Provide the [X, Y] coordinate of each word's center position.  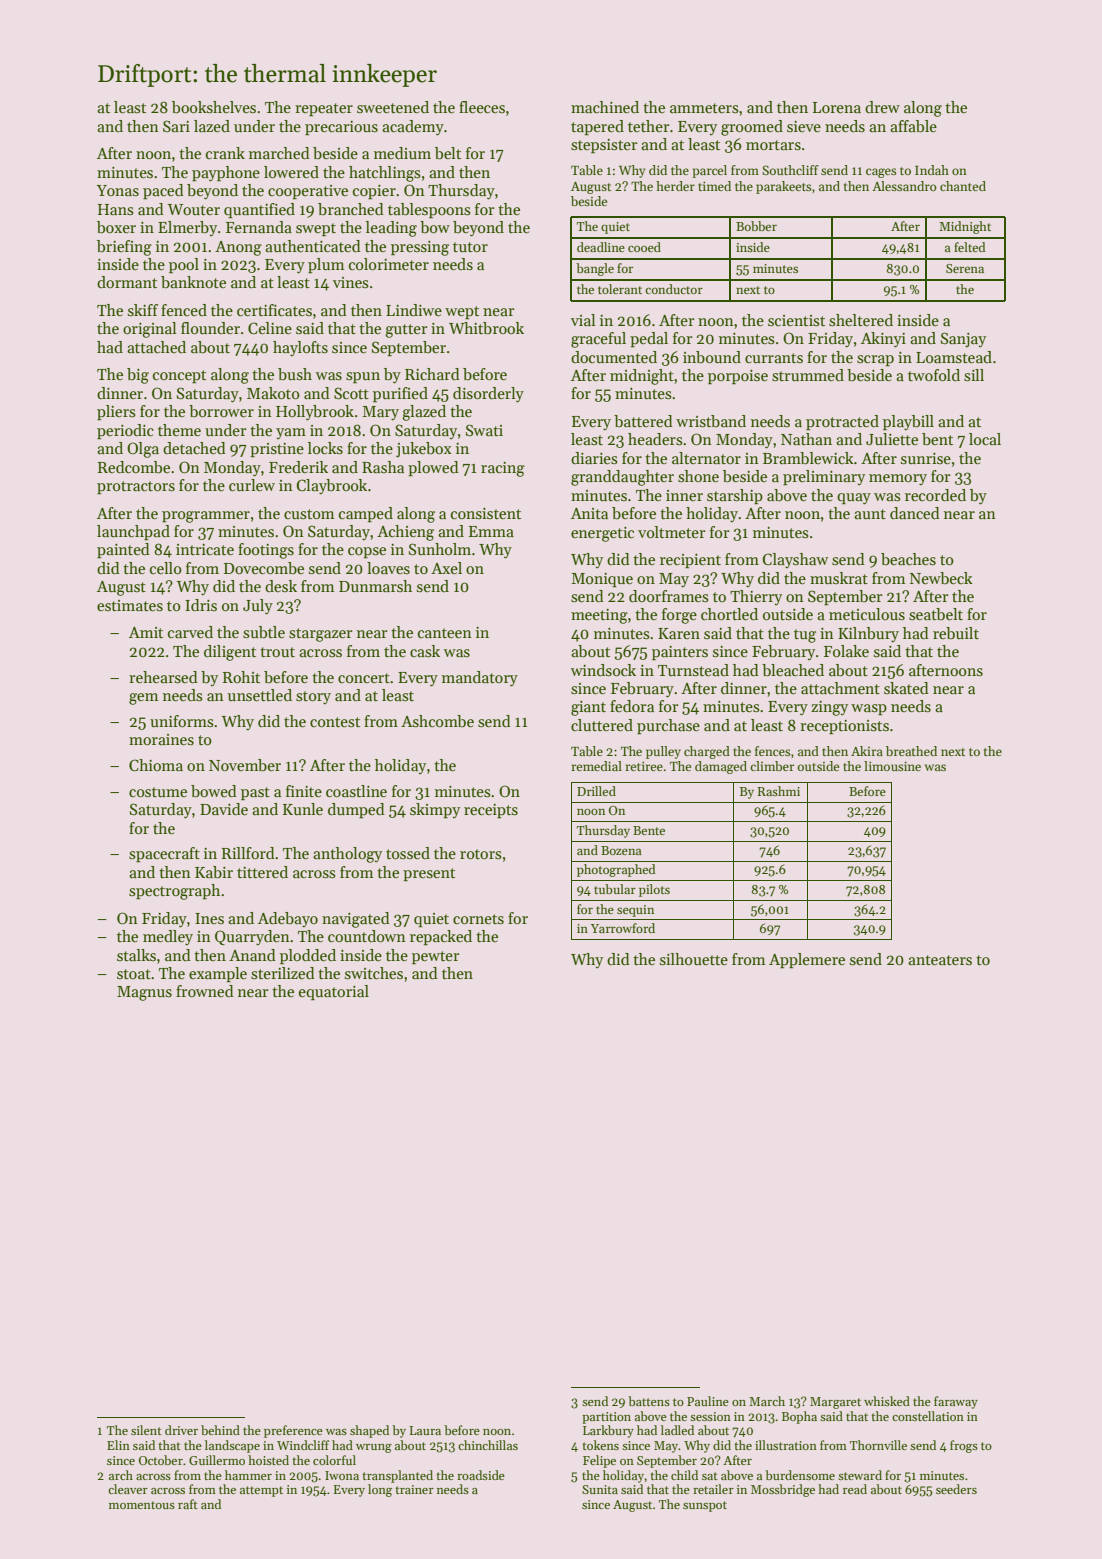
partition [606, 1418]
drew [882, 107]
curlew [252, 485]
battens [649, 1401]
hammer [248, 1475]
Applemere [807, 960]
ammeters [704, 108]
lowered [291, 172]
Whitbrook [486, 328]
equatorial [334, 992]
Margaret [835, 1403]
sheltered [861, 320]
